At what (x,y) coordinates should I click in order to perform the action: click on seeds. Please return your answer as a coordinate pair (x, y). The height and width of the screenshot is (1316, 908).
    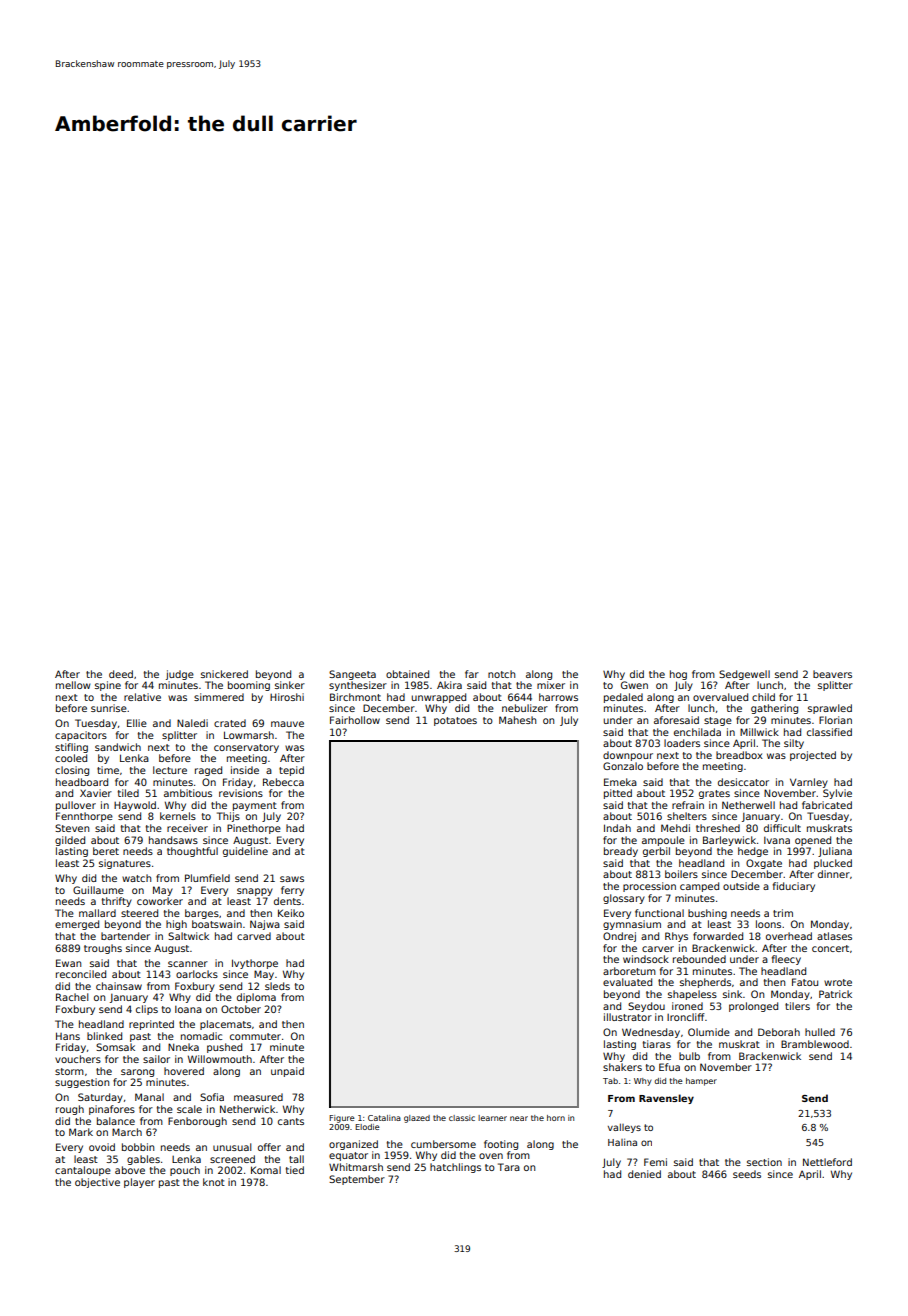
    Looking at the image, I should click on (747, 1174).
